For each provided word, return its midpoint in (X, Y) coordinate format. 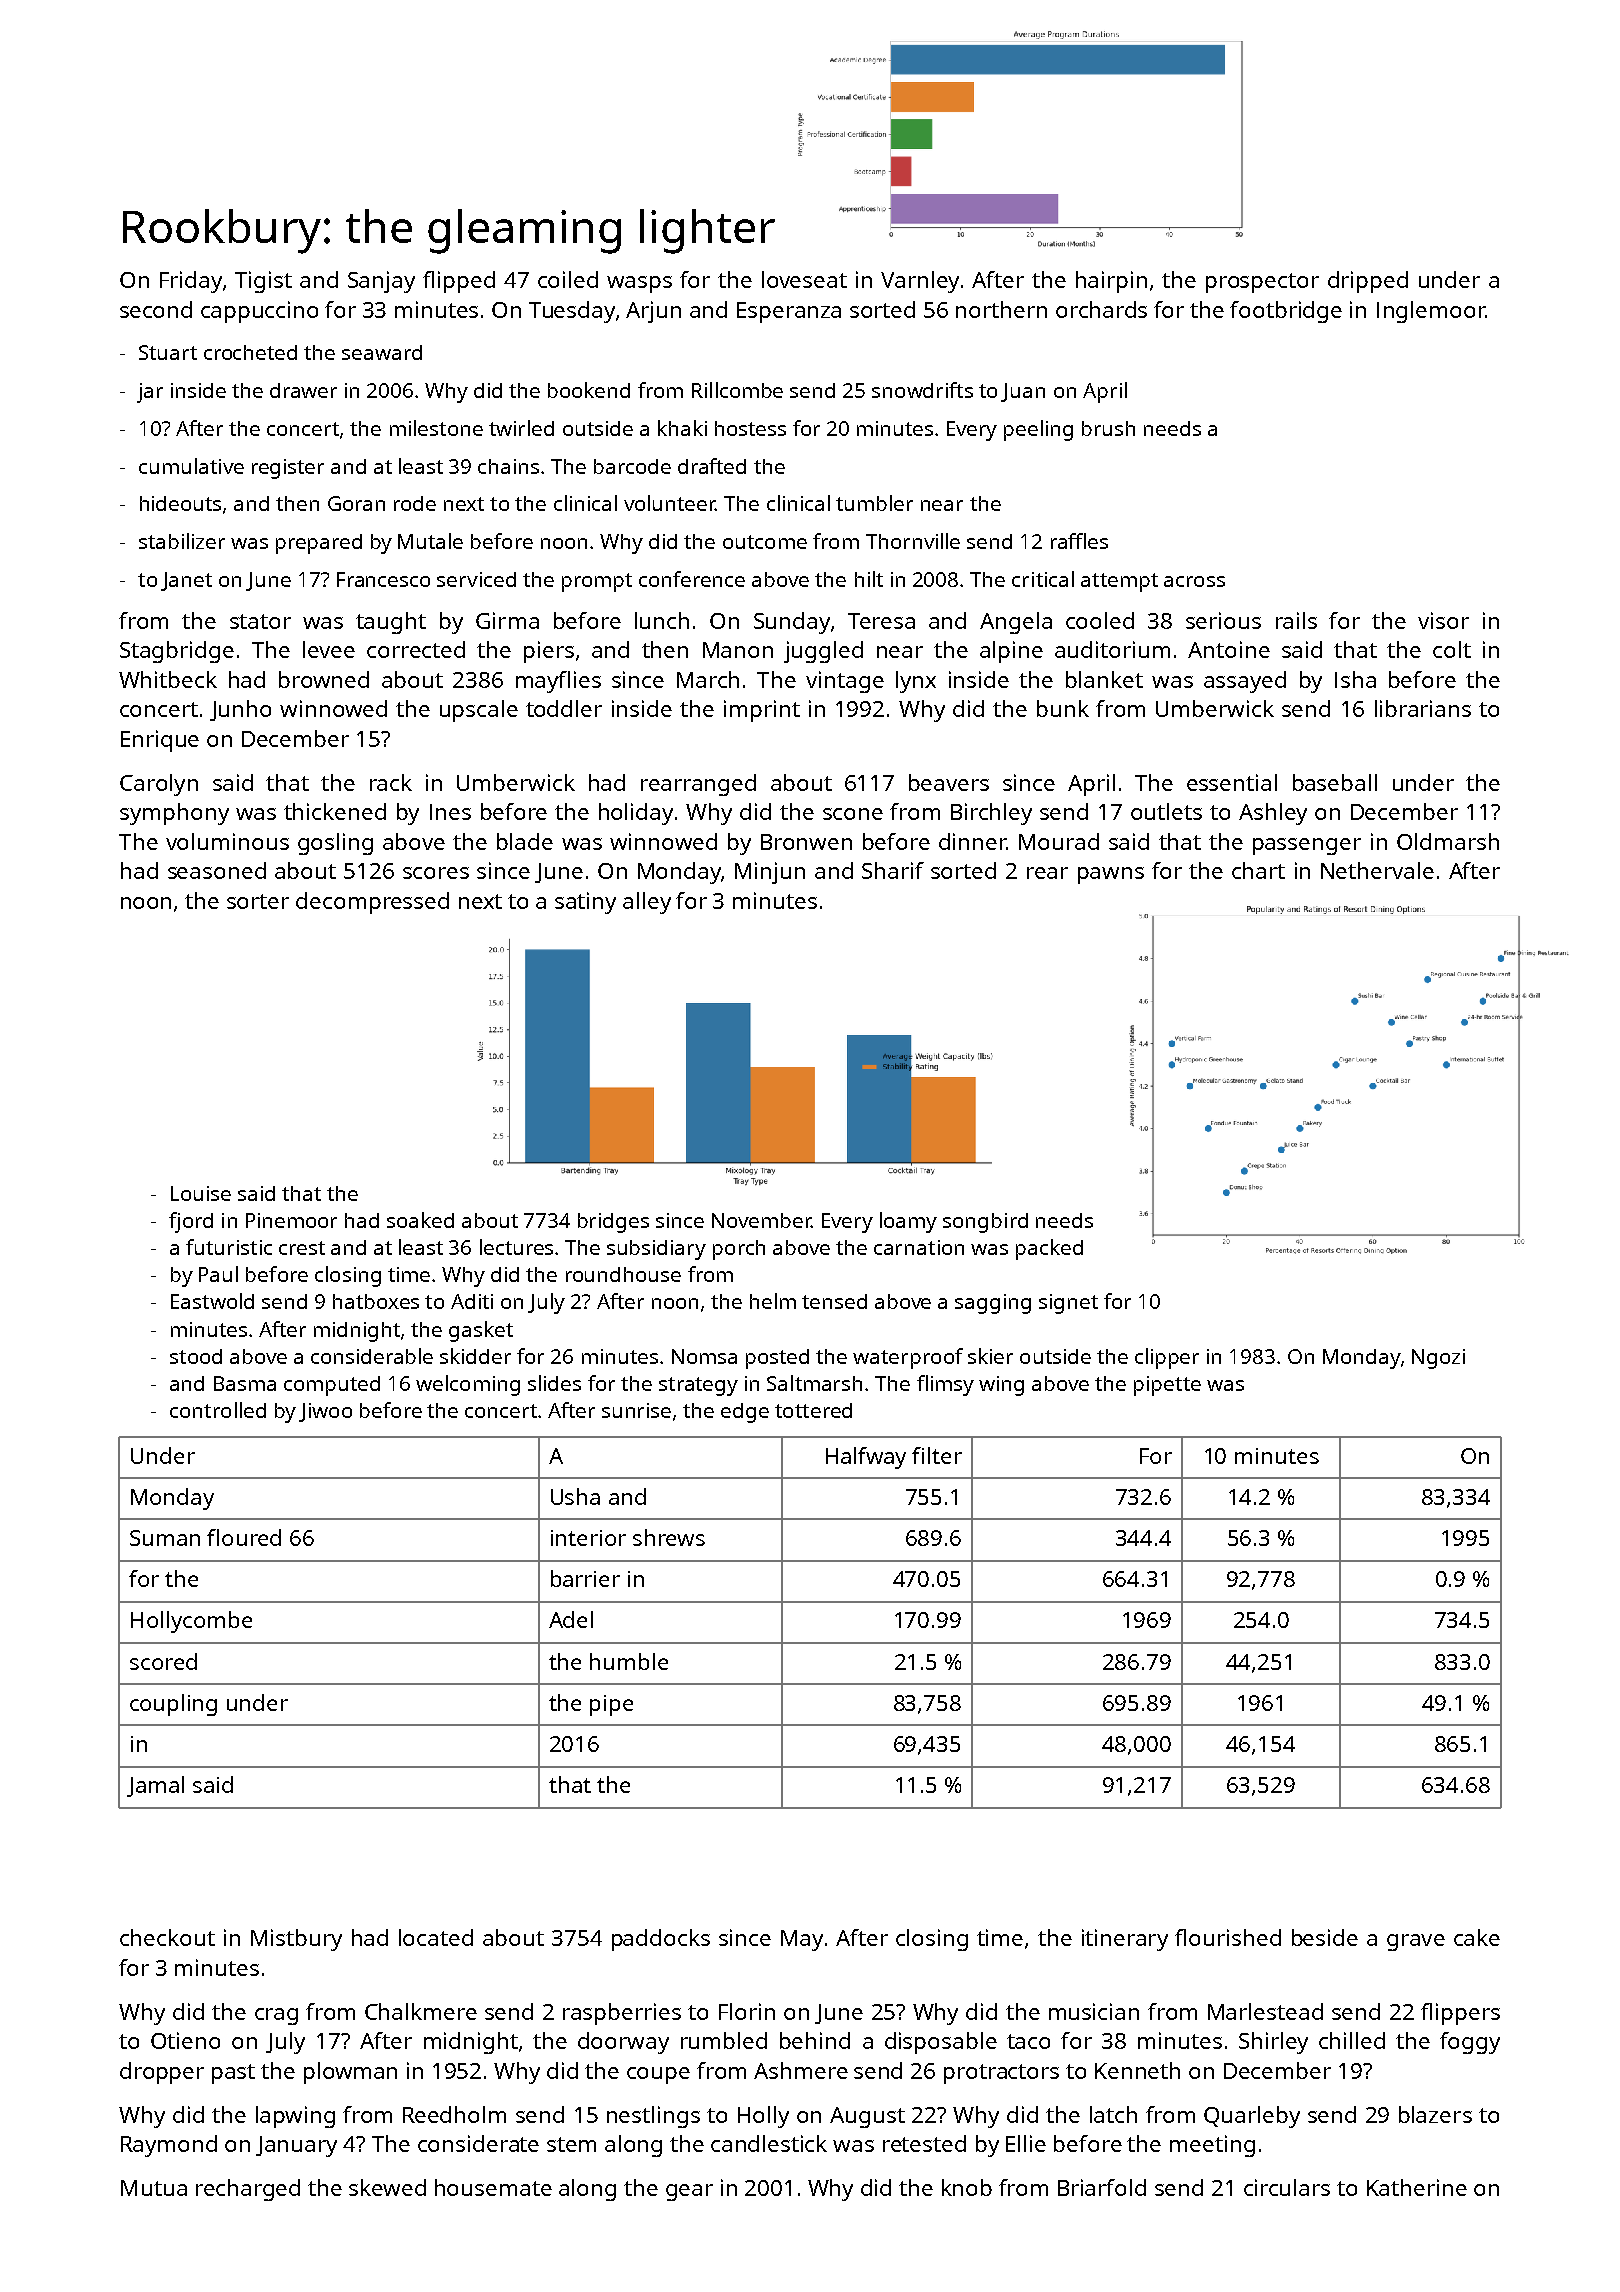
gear (689, 2192)
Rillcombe (737, 390)
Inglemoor (1431, 312)
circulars (1287, 2187)
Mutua (154, 2188)
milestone (436, 428)
